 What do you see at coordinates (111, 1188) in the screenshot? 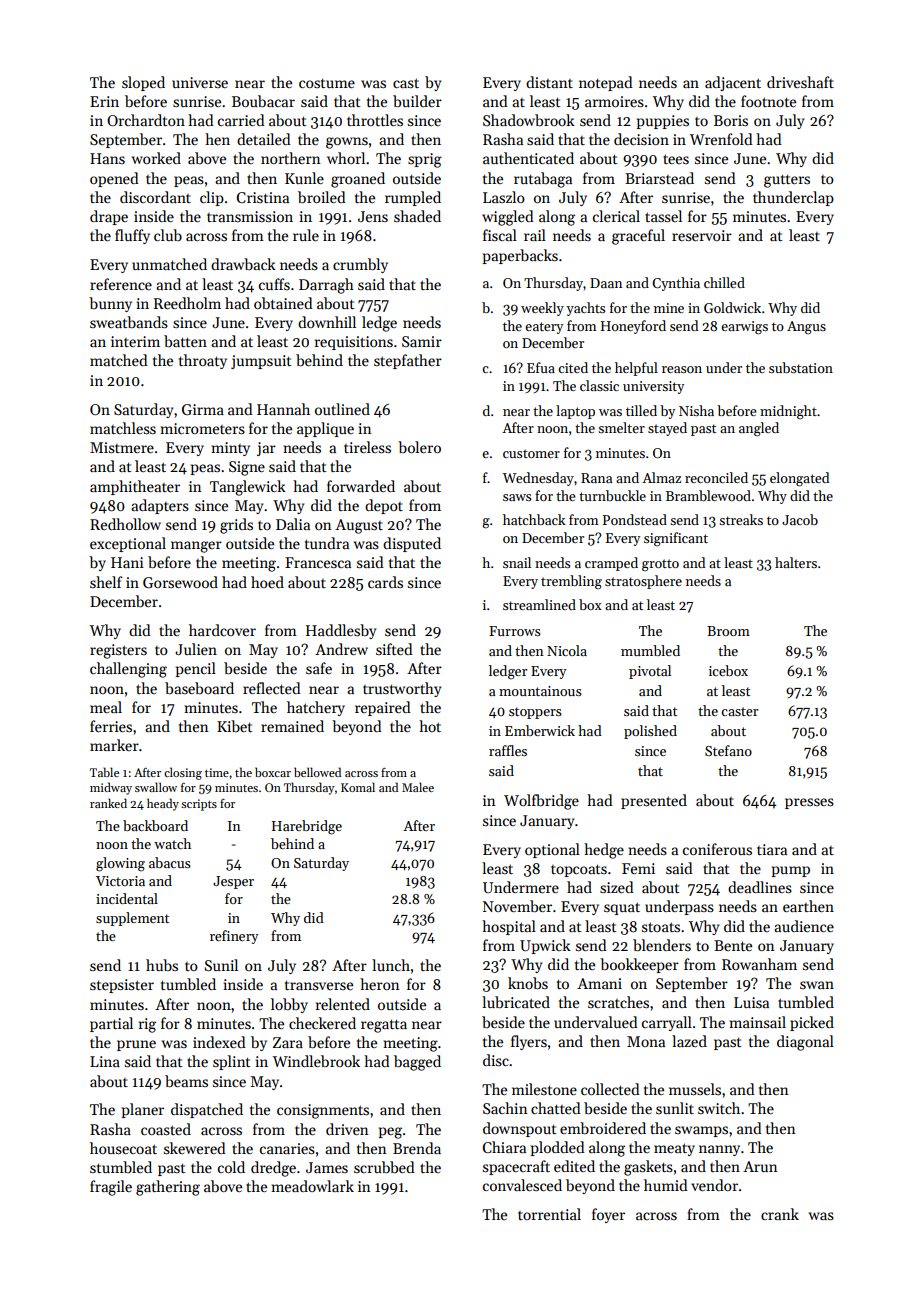
I see `fragile` at bounding box center [111, 1188].
